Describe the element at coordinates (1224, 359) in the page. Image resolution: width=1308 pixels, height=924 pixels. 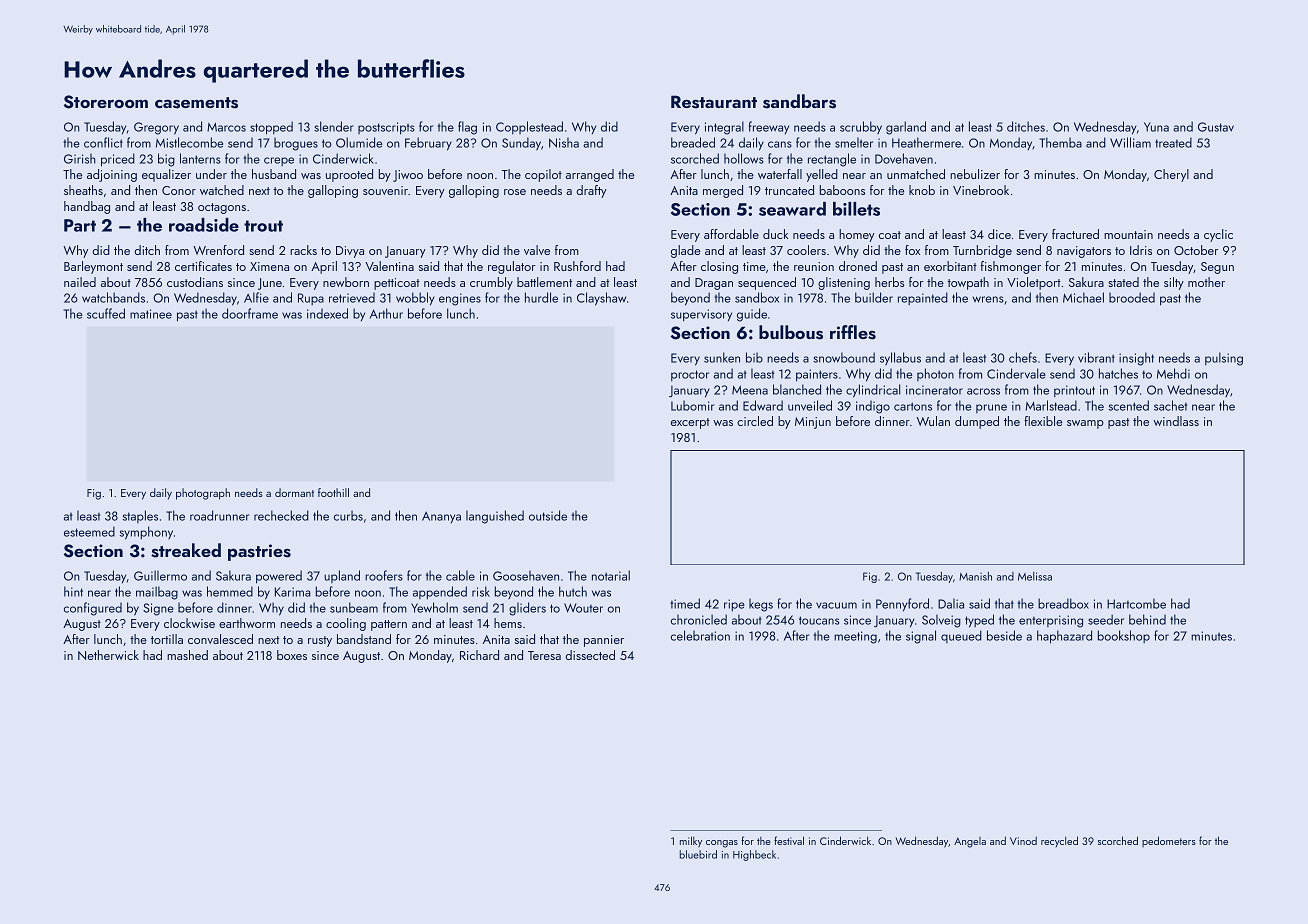
I see `pulsing` at that location.
